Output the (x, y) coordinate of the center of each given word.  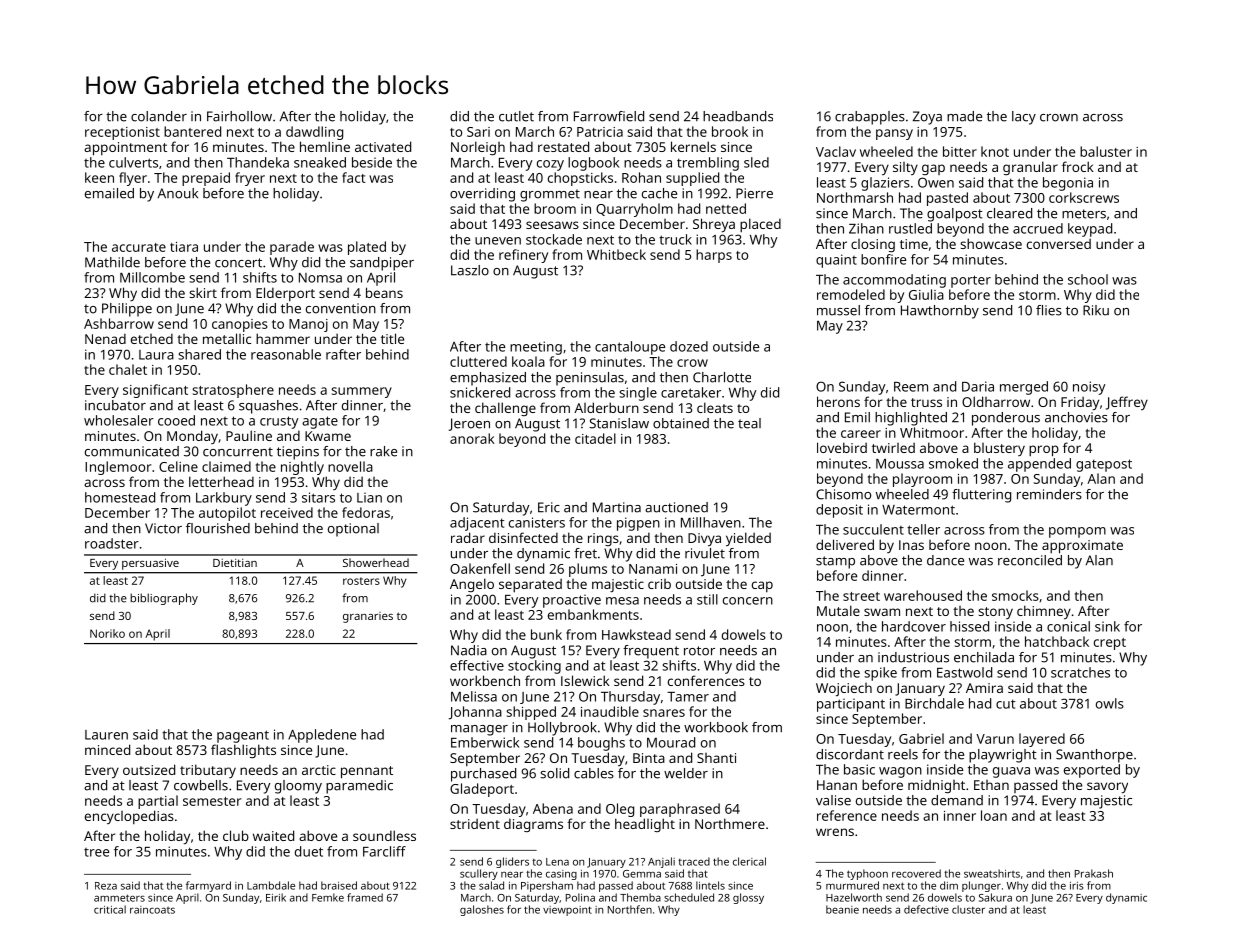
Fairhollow (239, 116)
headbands (738, 116)
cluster (968, 909)
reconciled (1030, 560)
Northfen (630, 909)
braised (339, 885)
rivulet (705, 553)
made (964, 116)
